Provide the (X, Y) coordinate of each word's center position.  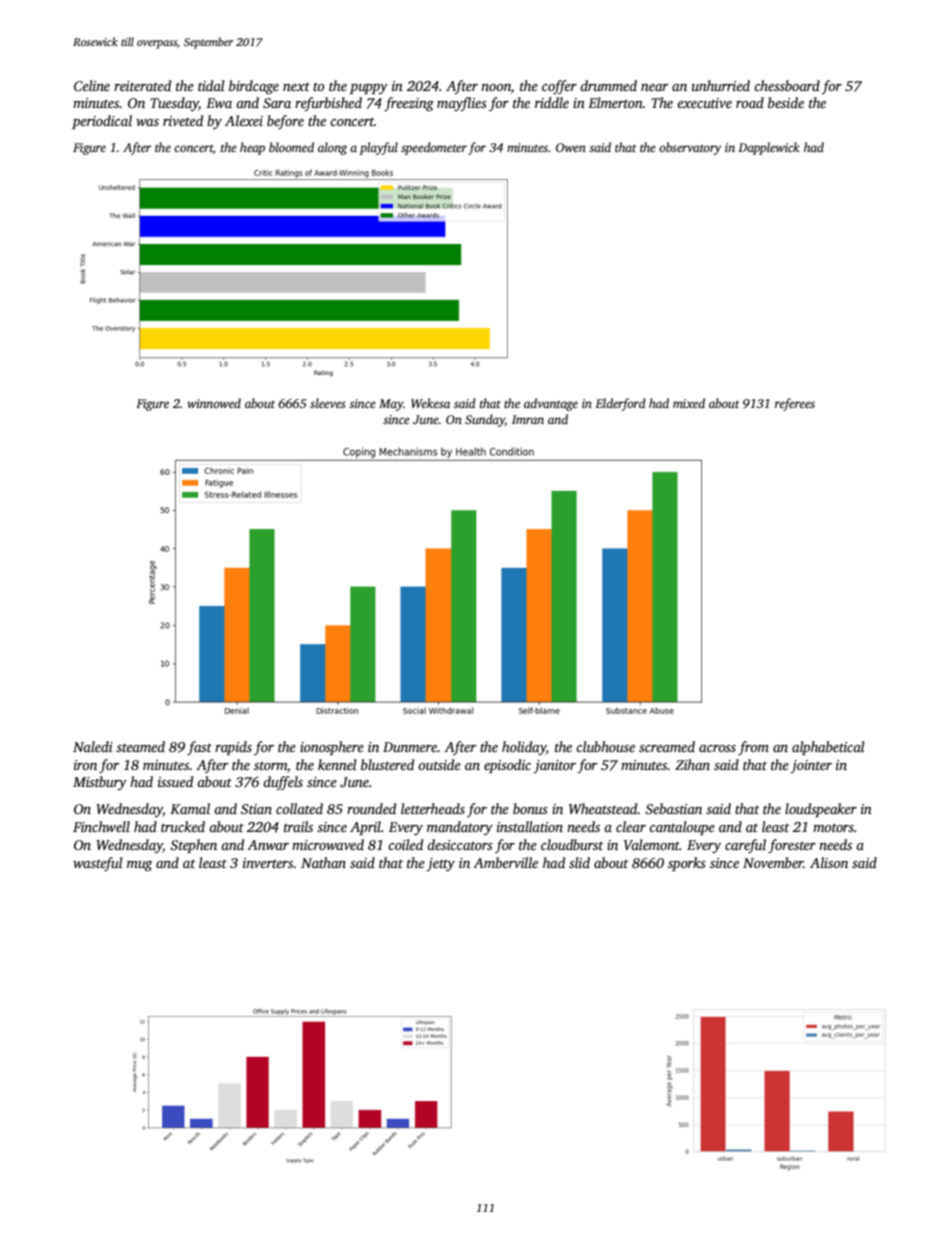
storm (270, 765)
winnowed (214, 403)
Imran (528, 419)
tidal (211, 85)
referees (795, 404)
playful (378, 148)
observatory (690, 148)
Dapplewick (769, 148)
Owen (571, 147)
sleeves (328, 403)
